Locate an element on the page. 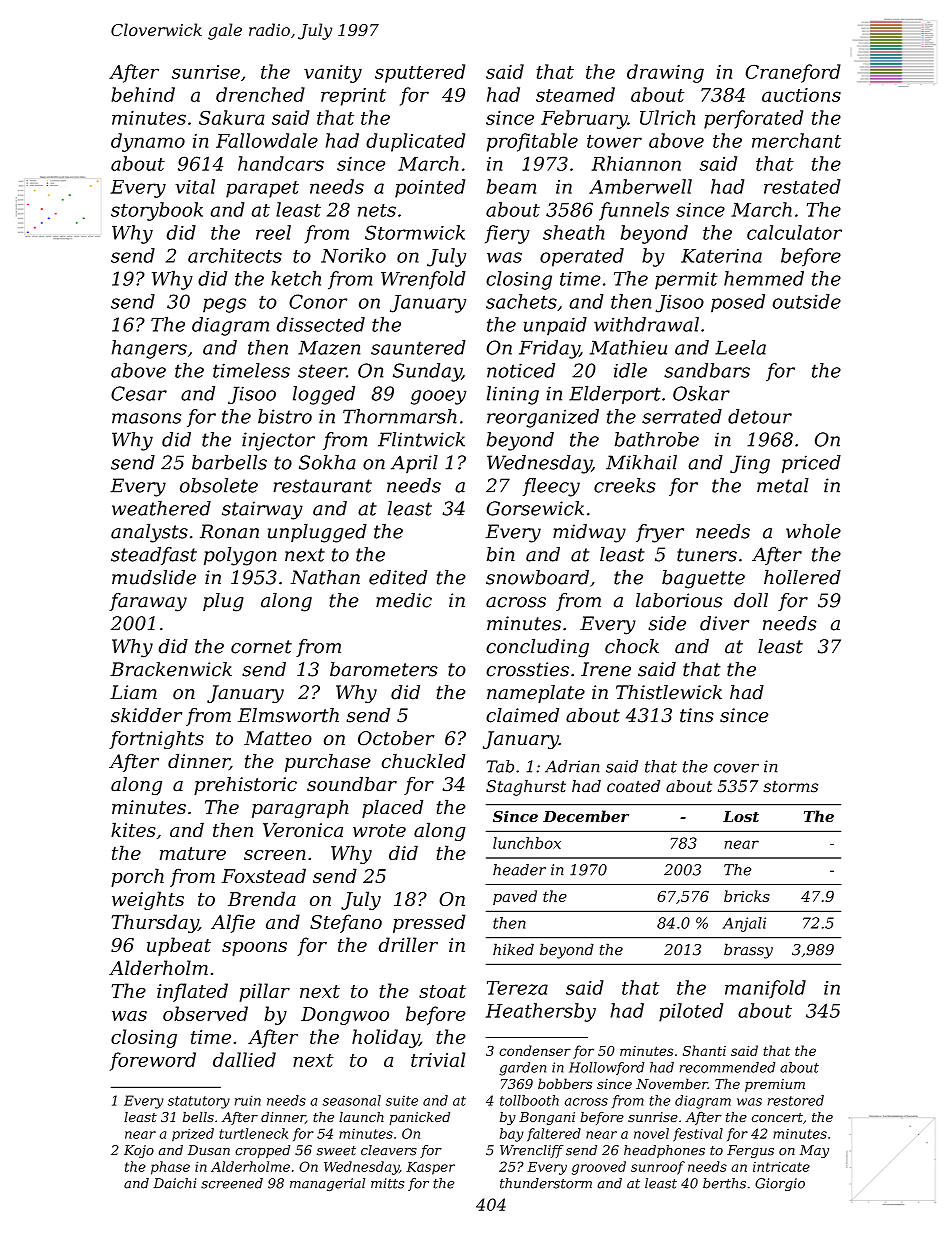  mature is located at coordinates (193, 853).
